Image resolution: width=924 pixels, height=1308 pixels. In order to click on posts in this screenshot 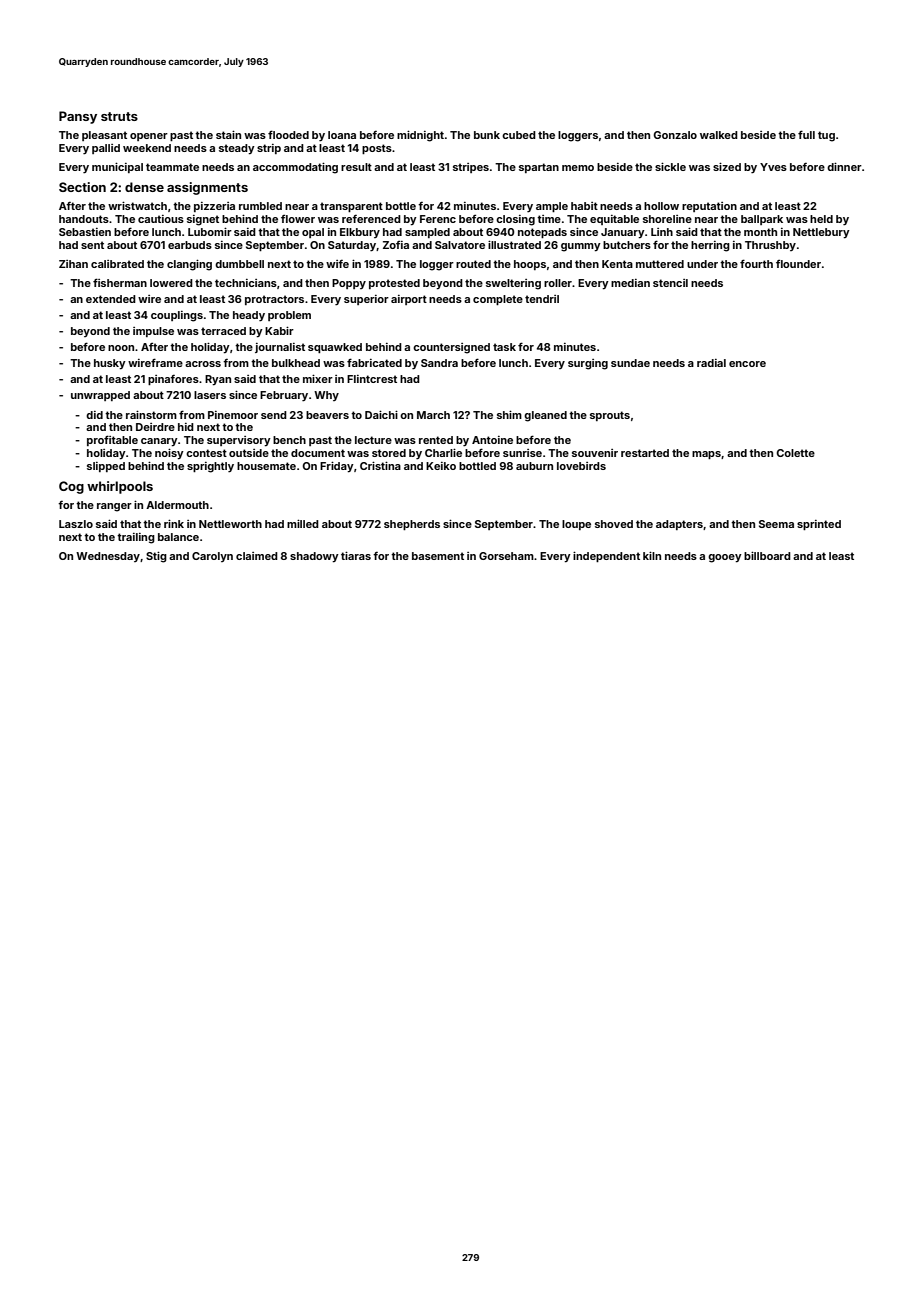, I will do `click(377, 149)`.
